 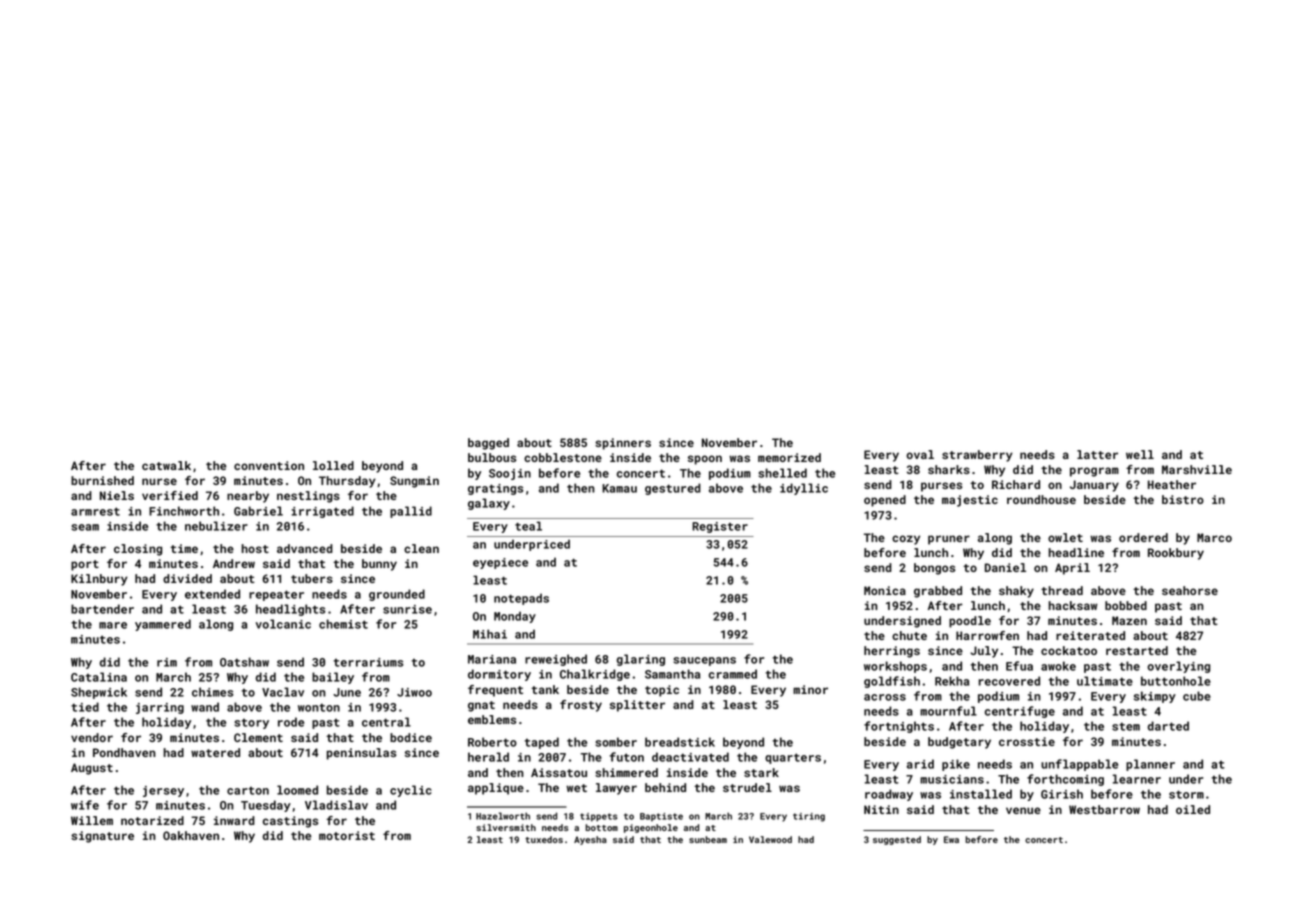 What do you see at coordinates (1140, 454) in the page?
I see `well` at bounding box center [1140, 454].
